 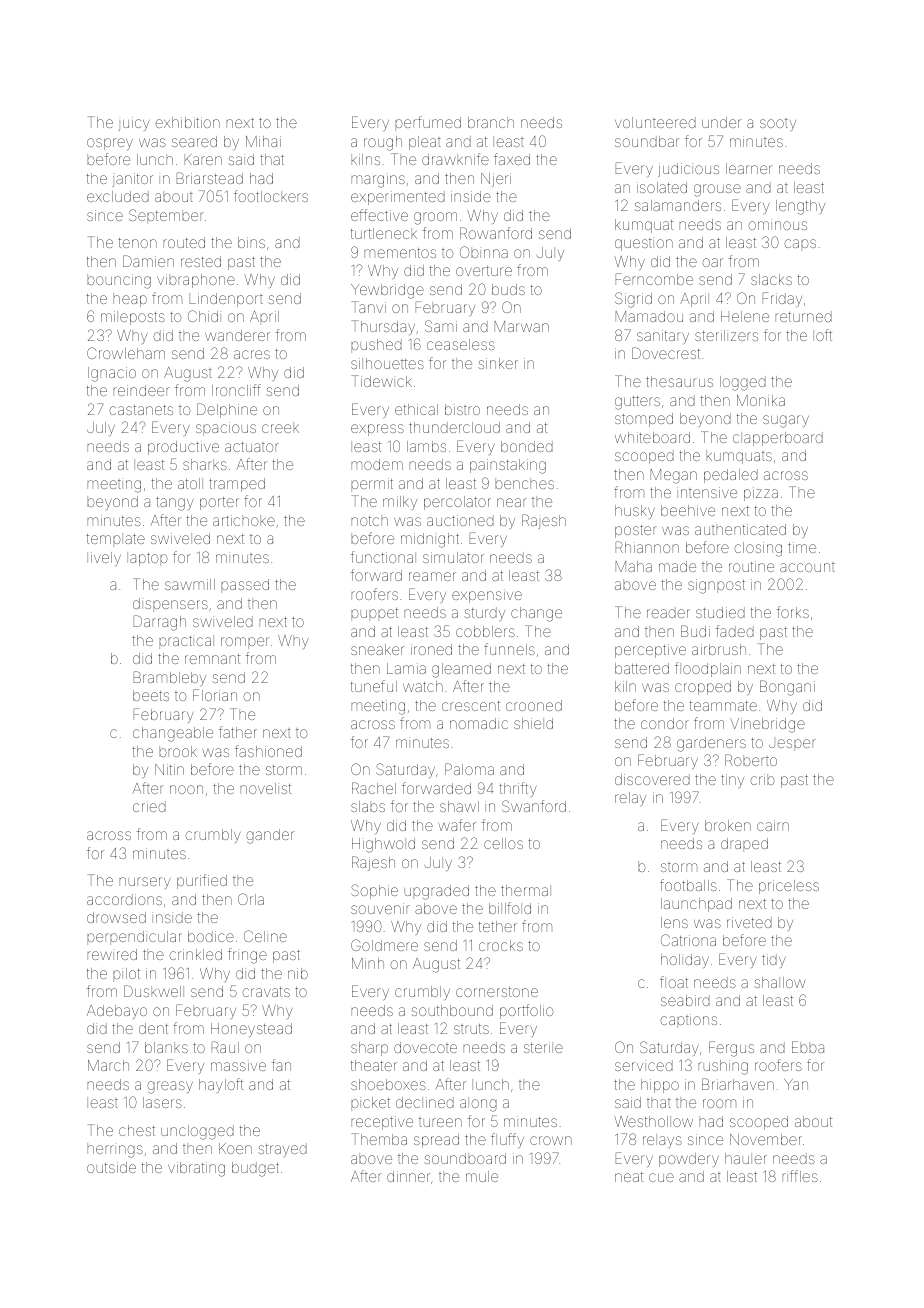 I want to click on juicy, so click(x=134, y=124).
